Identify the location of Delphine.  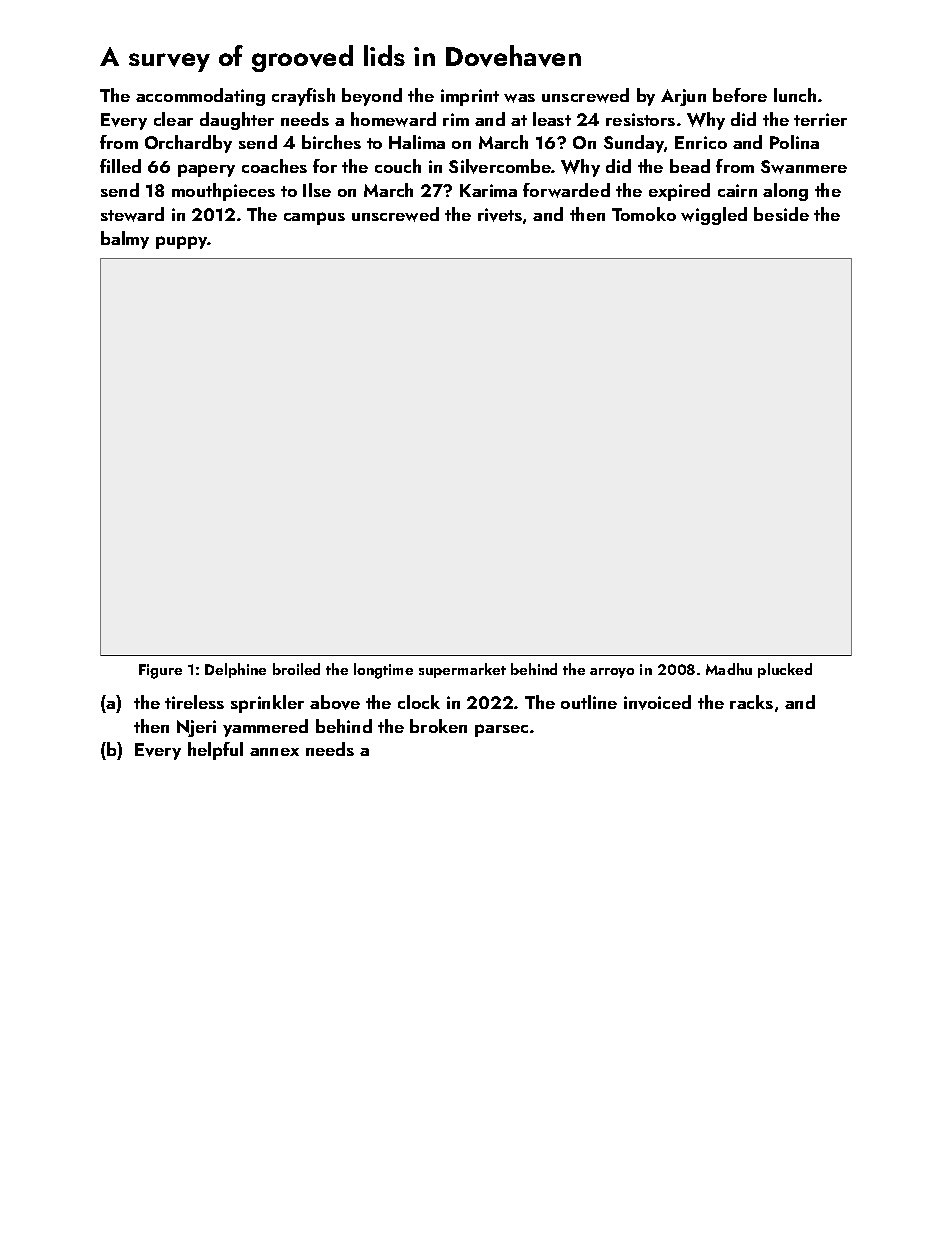
(235, 670).
